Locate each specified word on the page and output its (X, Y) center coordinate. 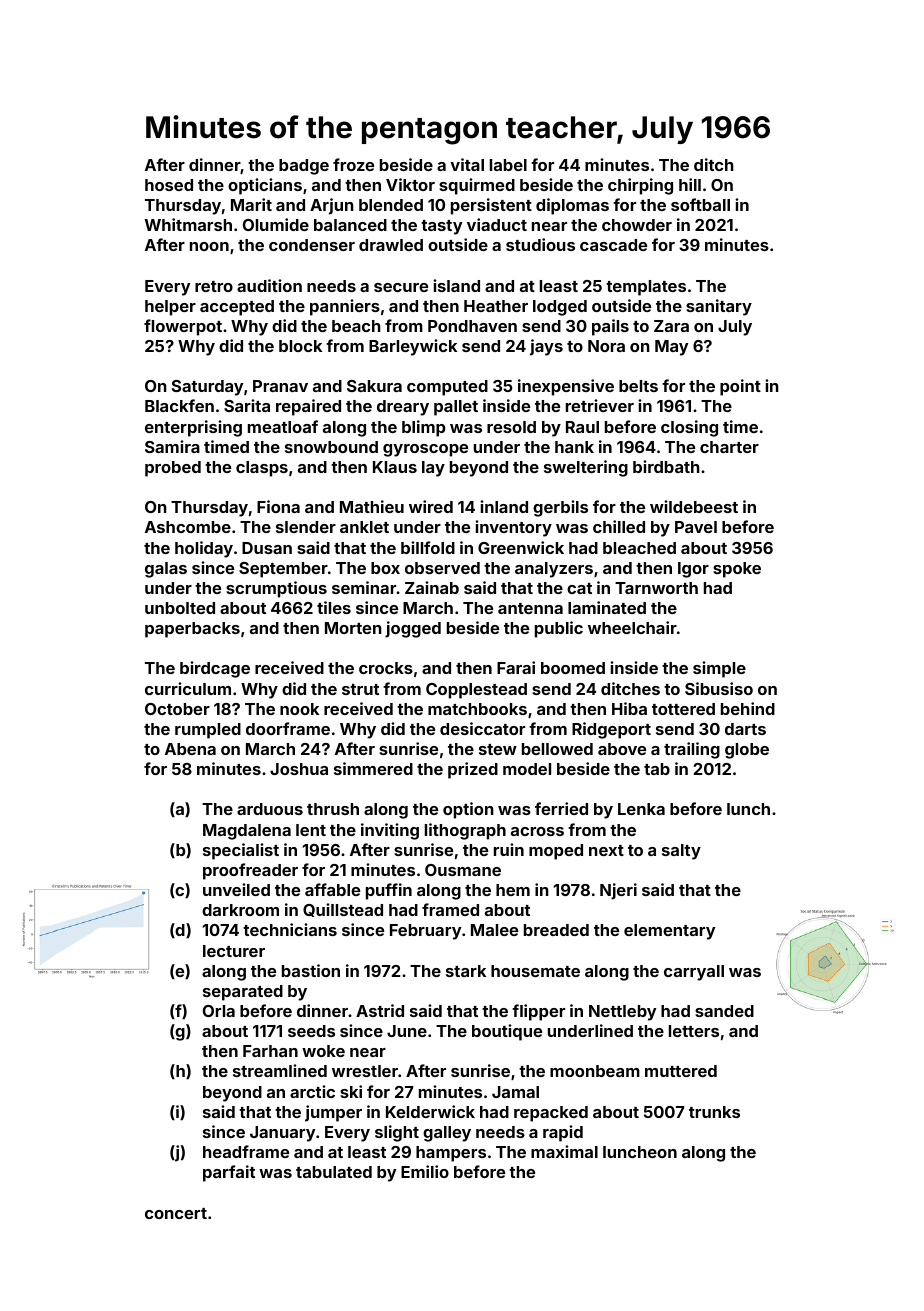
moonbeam (595, 1071)
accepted (237, 308)
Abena (190, 749)
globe (747, 751)
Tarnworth (656, 588)
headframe (246, 1151)
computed (447, 388)
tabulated (334, 1172)
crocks (386, 668)
